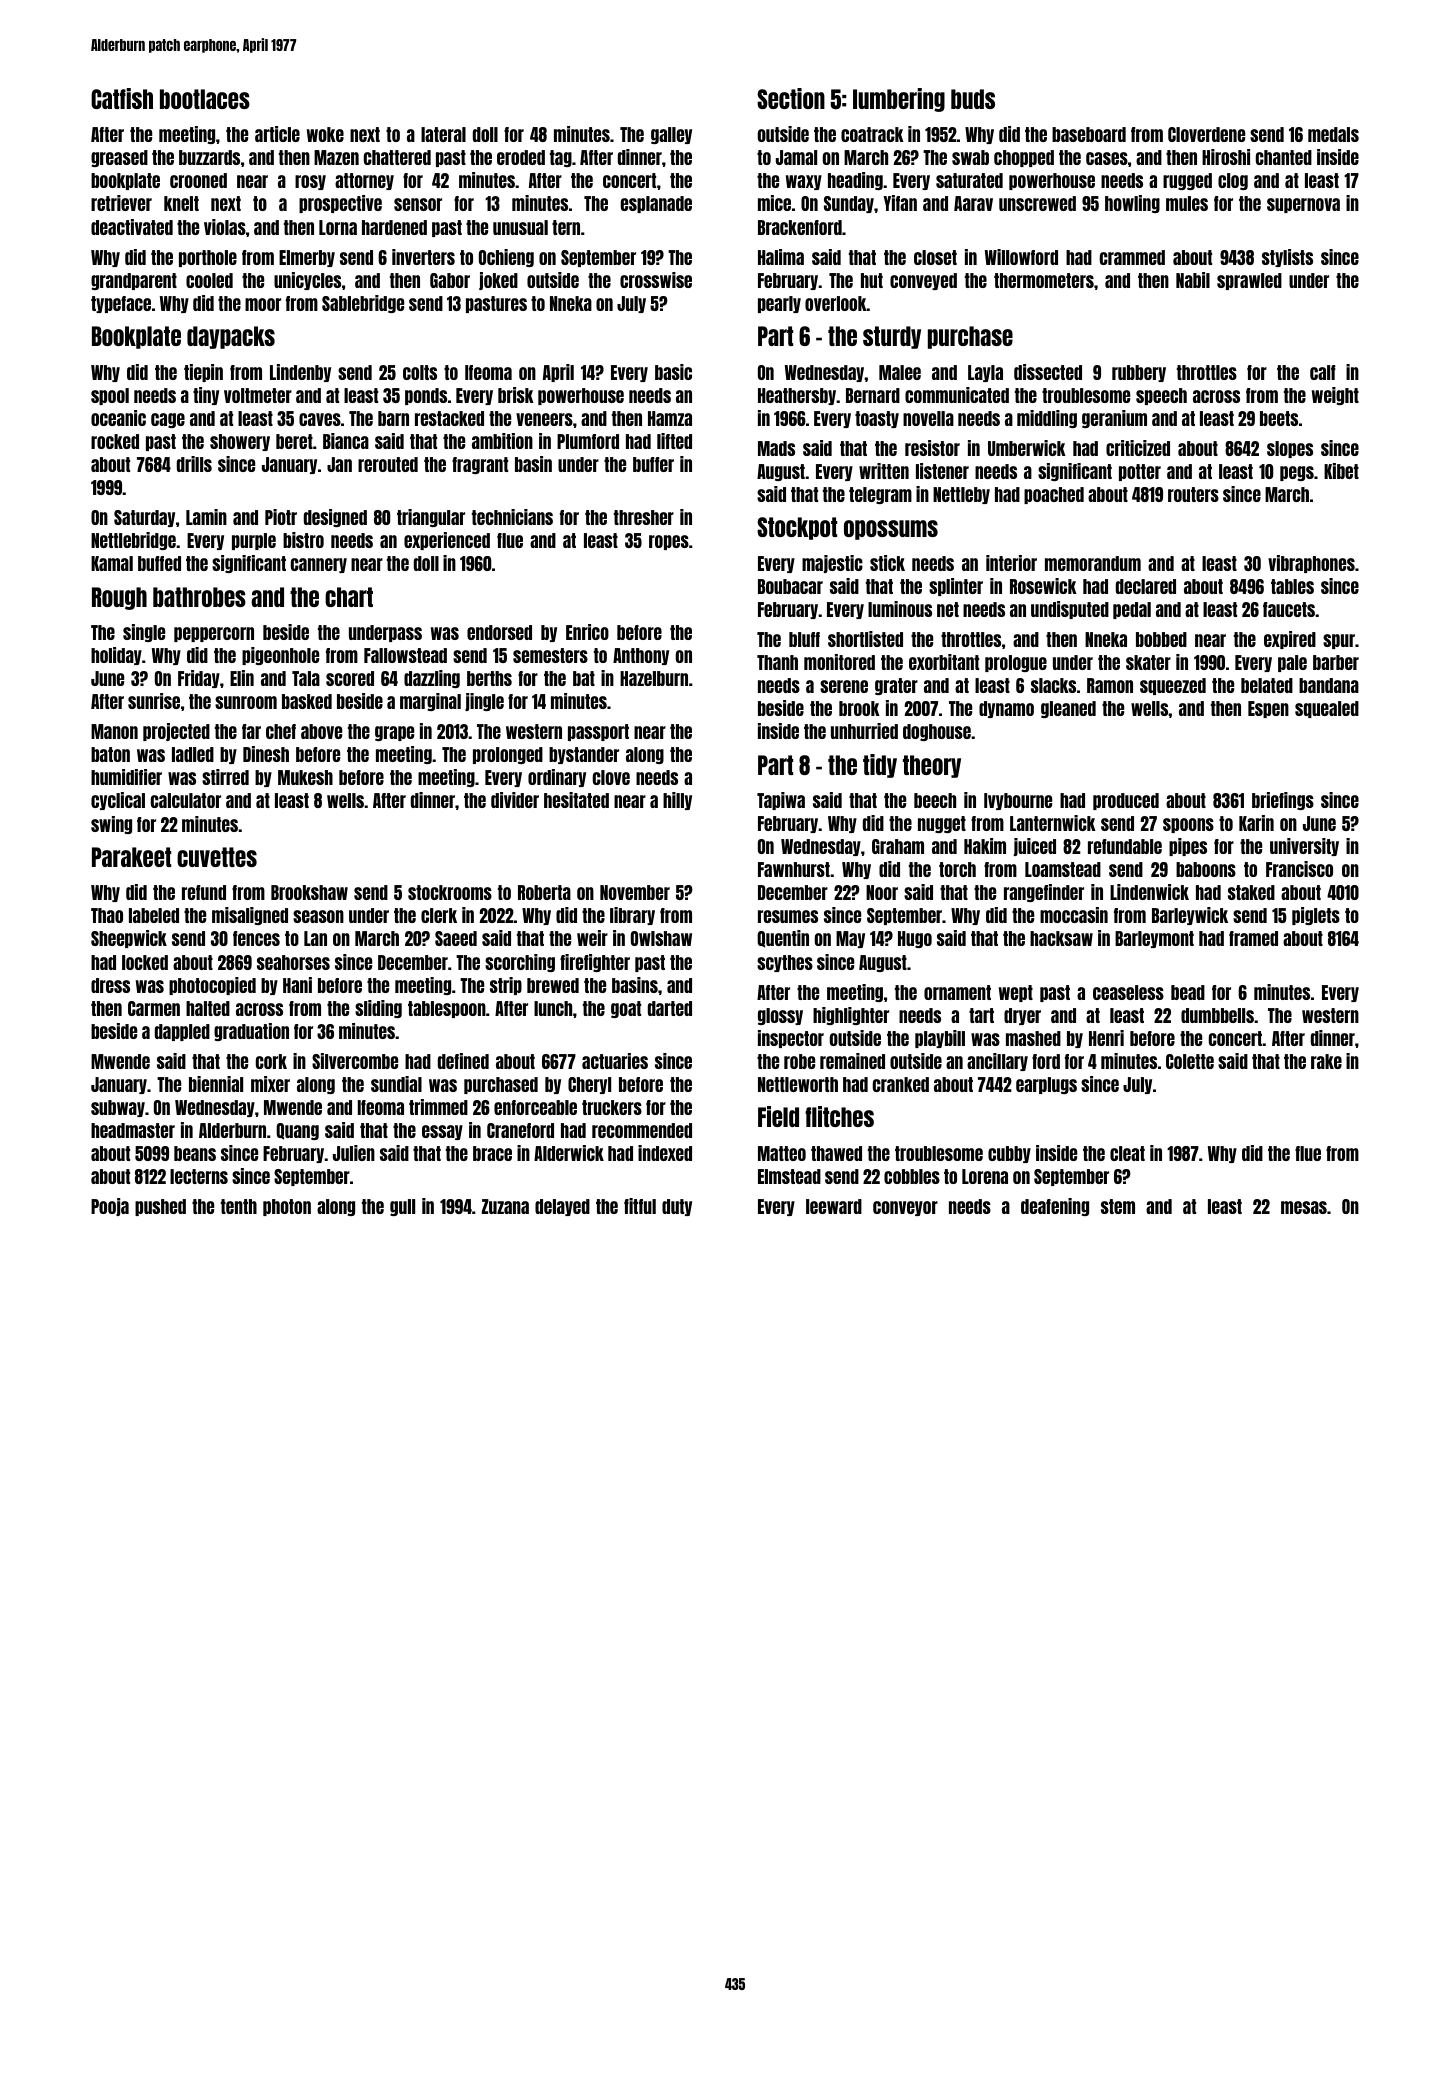 The height and width of the image is (2100, 1450). I want to click on bootlaces, so click(205, 99).
